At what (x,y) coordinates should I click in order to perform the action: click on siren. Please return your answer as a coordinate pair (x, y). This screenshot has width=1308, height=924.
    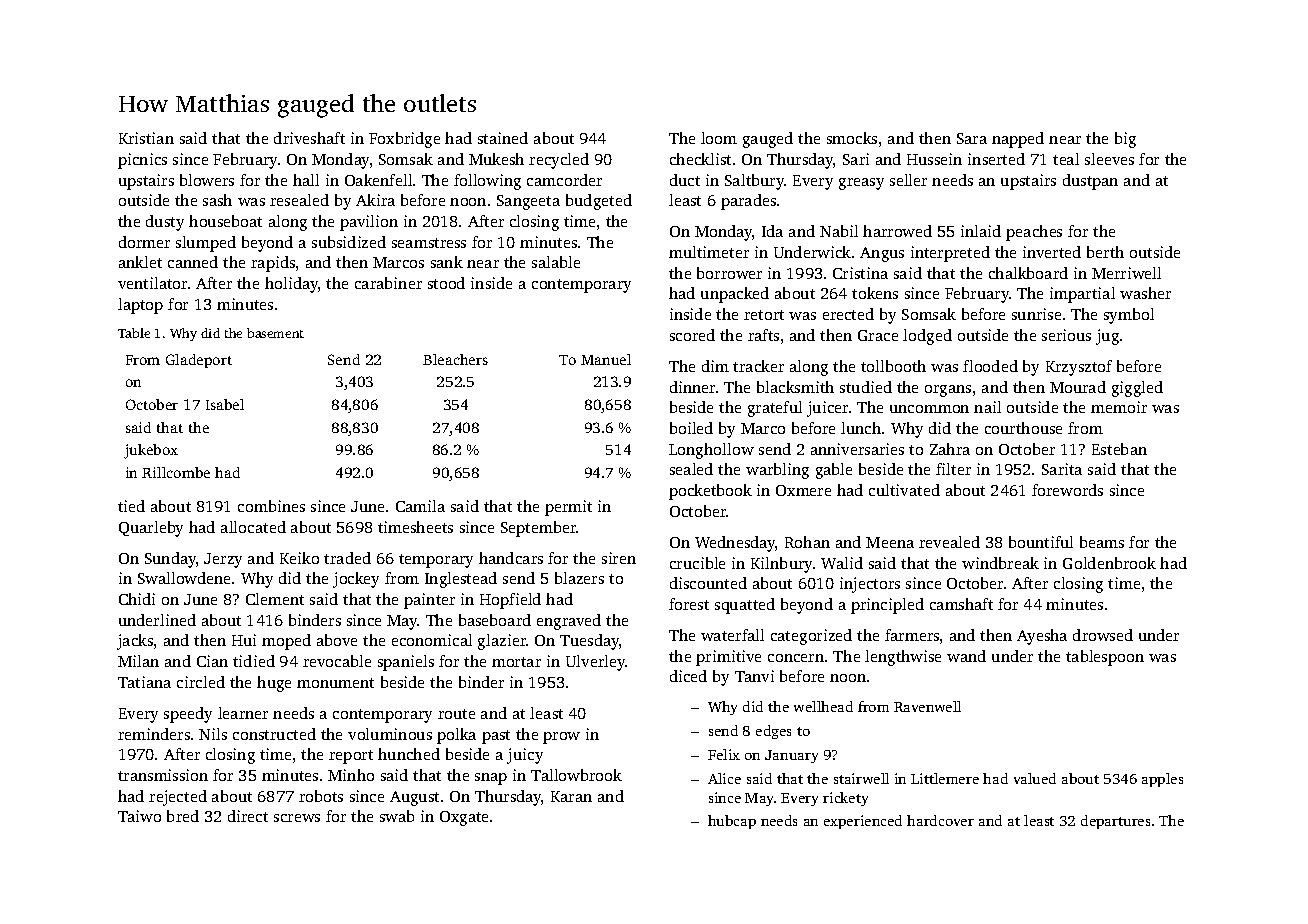
    Looking at the image, I should click on (619, 558).
